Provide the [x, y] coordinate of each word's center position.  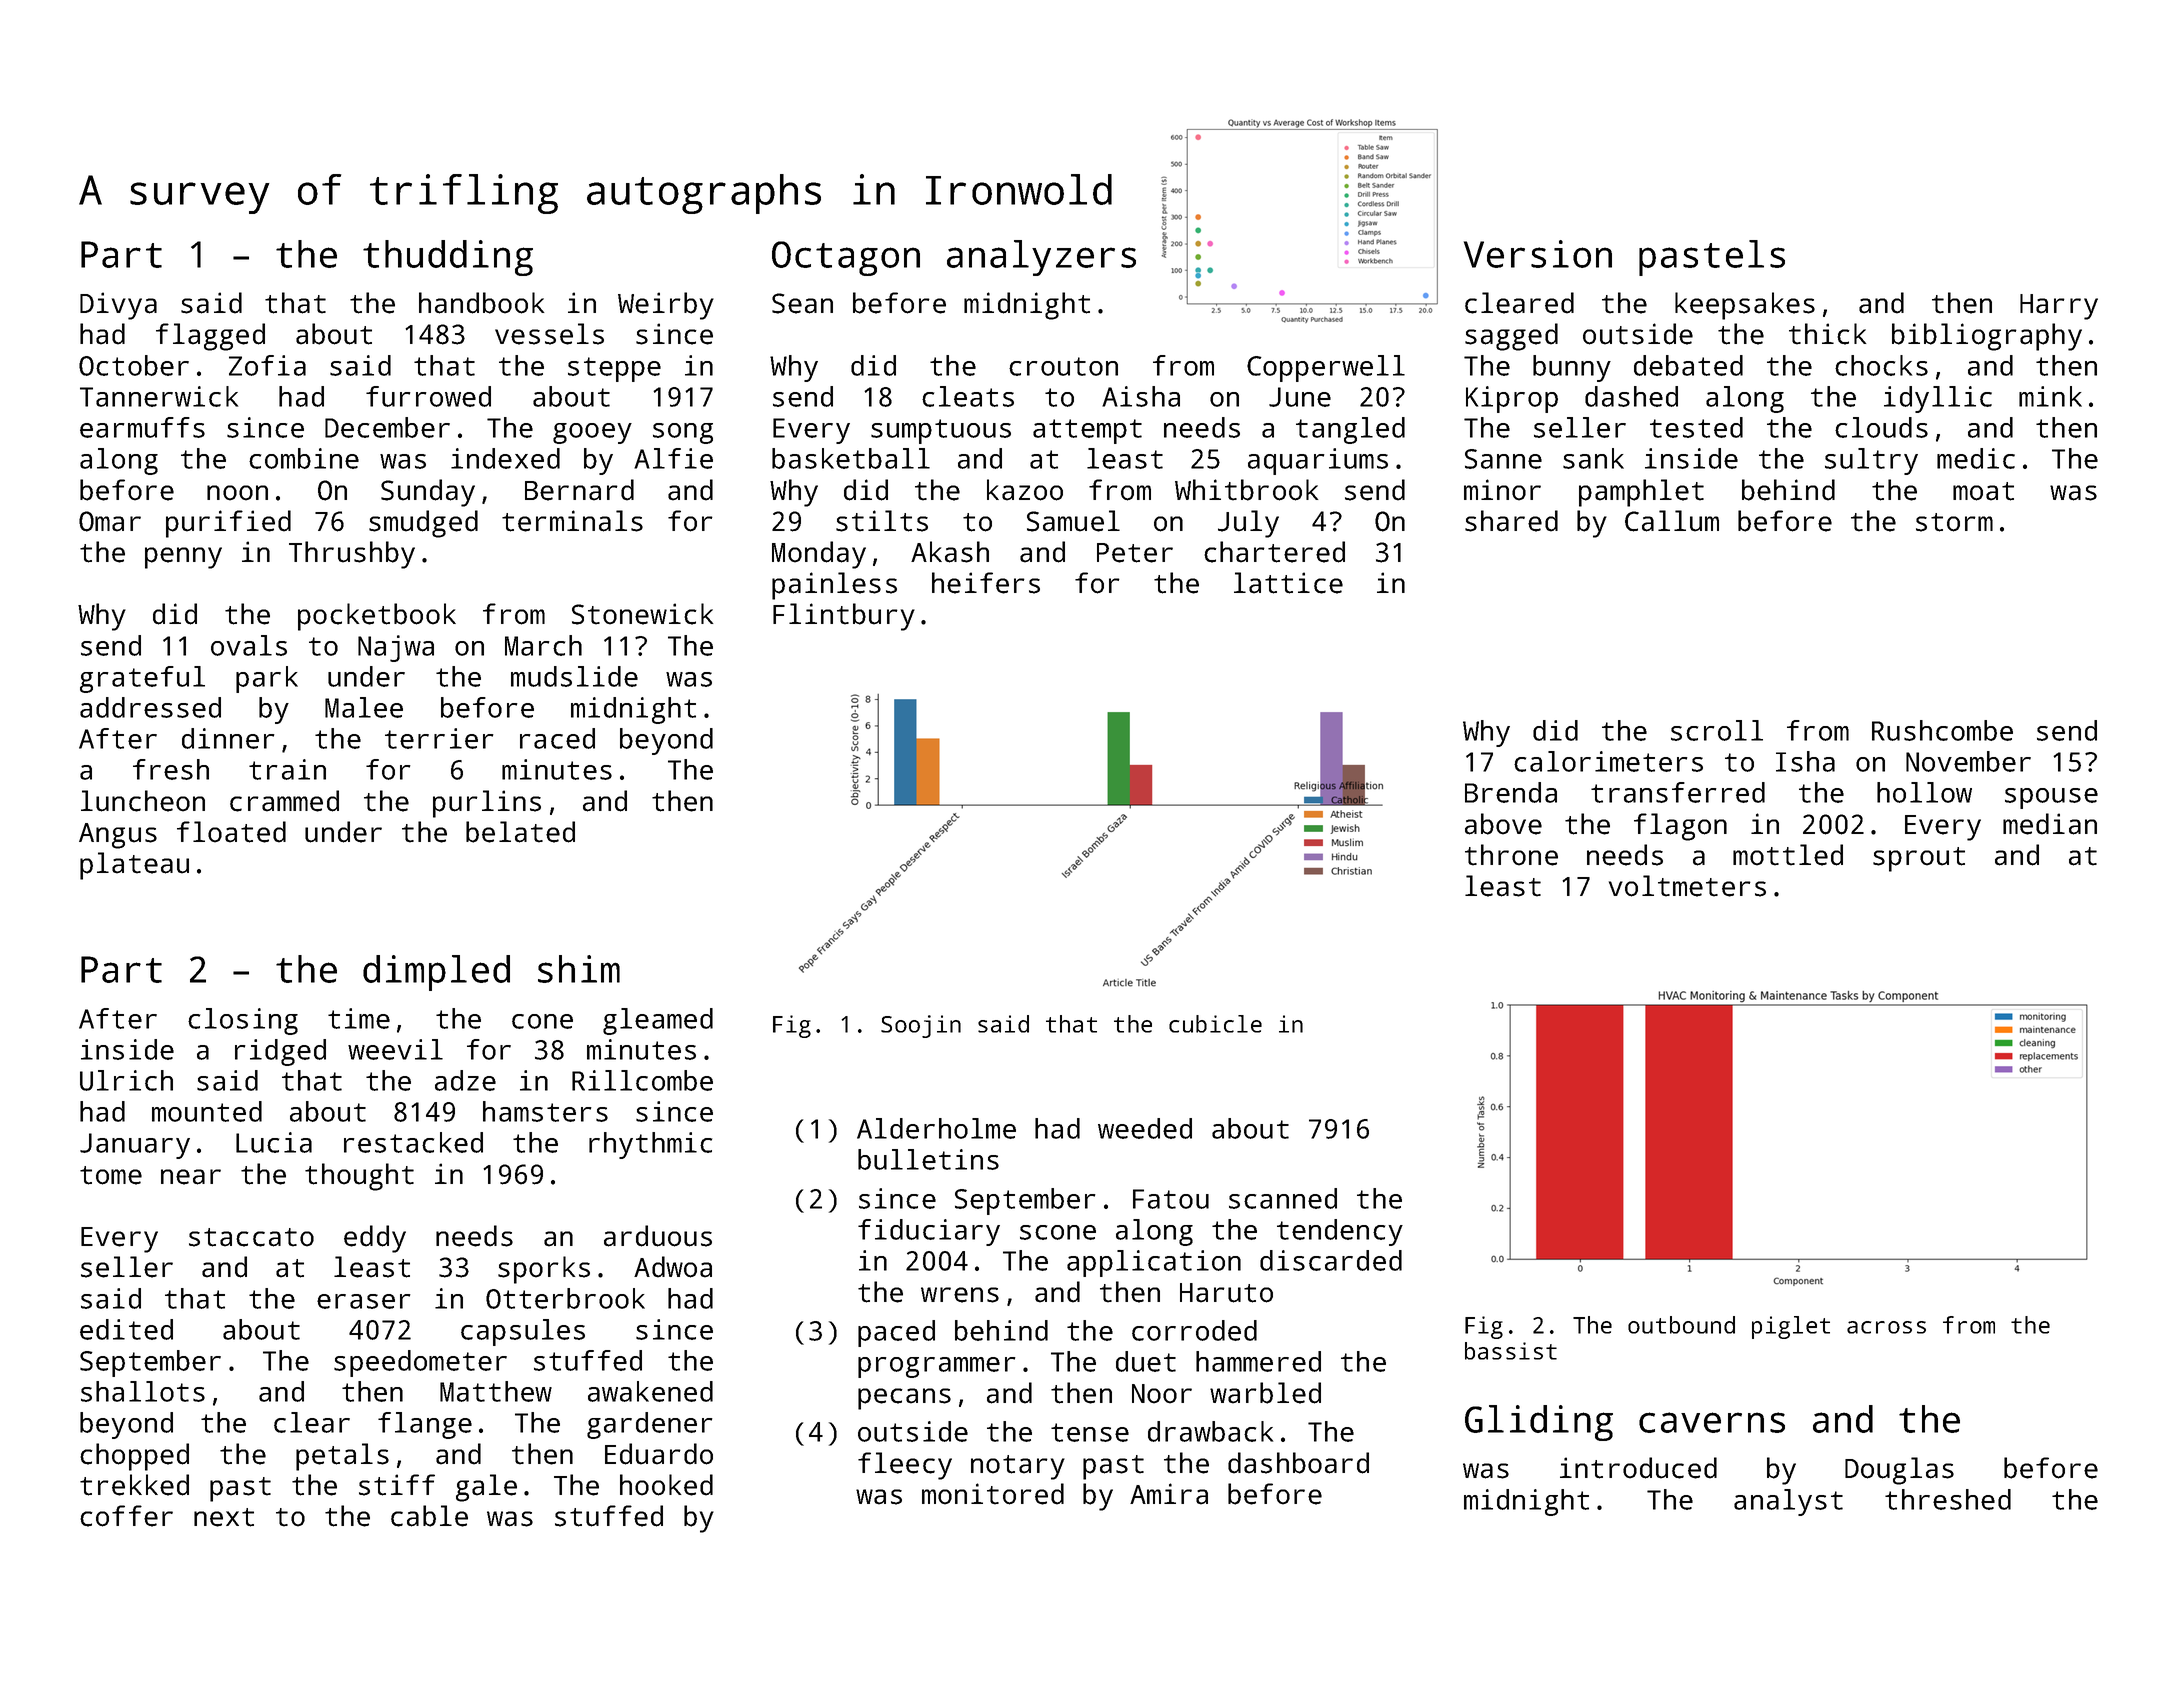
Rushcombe [1942, 730]
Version [1538, 254]
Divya [118, 306]
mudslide [574, 676]
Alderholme [936, 1128]
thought [359, 1177]
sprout [1919, 859]
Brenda [1511, 792]
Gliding [1539, 1423]
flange [425, 1425]
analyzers [1041, 258]
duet [1146, 1361]
